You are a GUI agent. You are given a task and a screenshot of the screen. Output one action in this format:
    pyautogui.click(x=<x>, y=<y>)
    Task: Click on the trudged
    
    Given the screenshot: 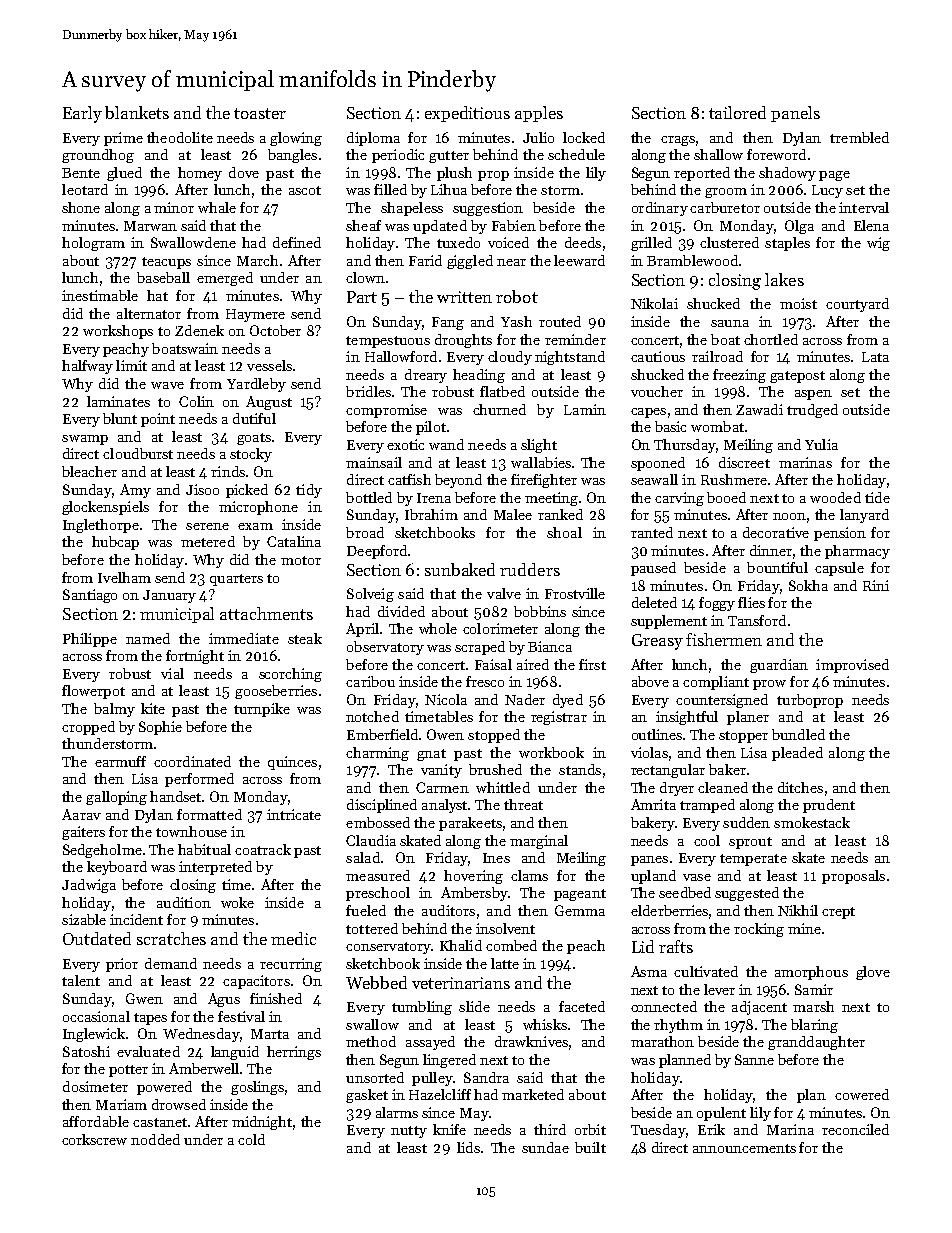 What is the action you would take?
    pyautogui.click(x=812, y=411)
